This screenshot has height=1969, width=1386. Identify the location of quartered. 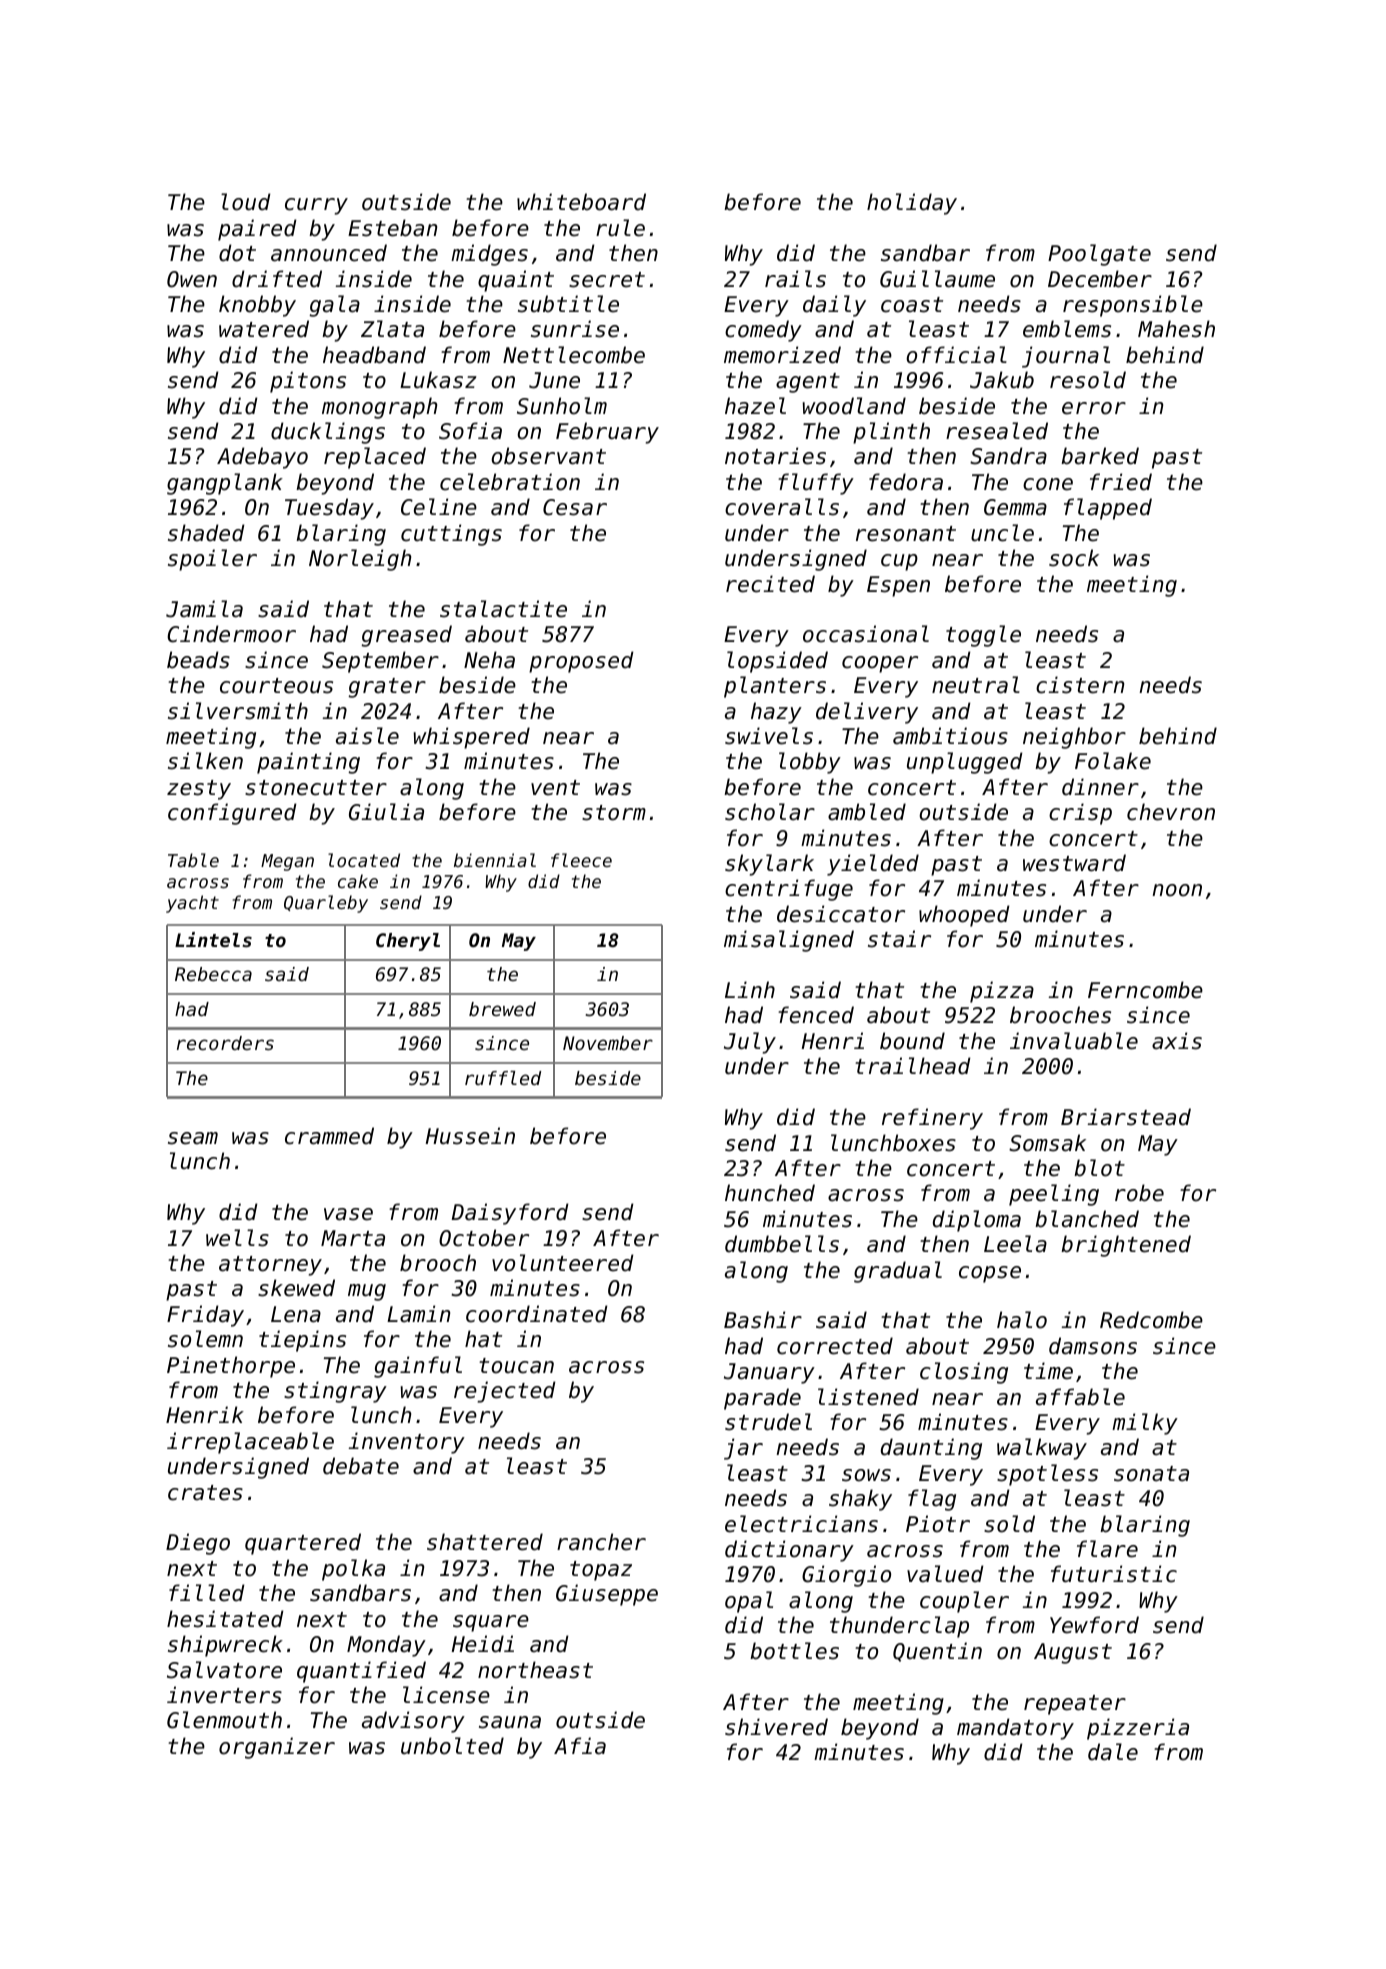
(303, 1544).
